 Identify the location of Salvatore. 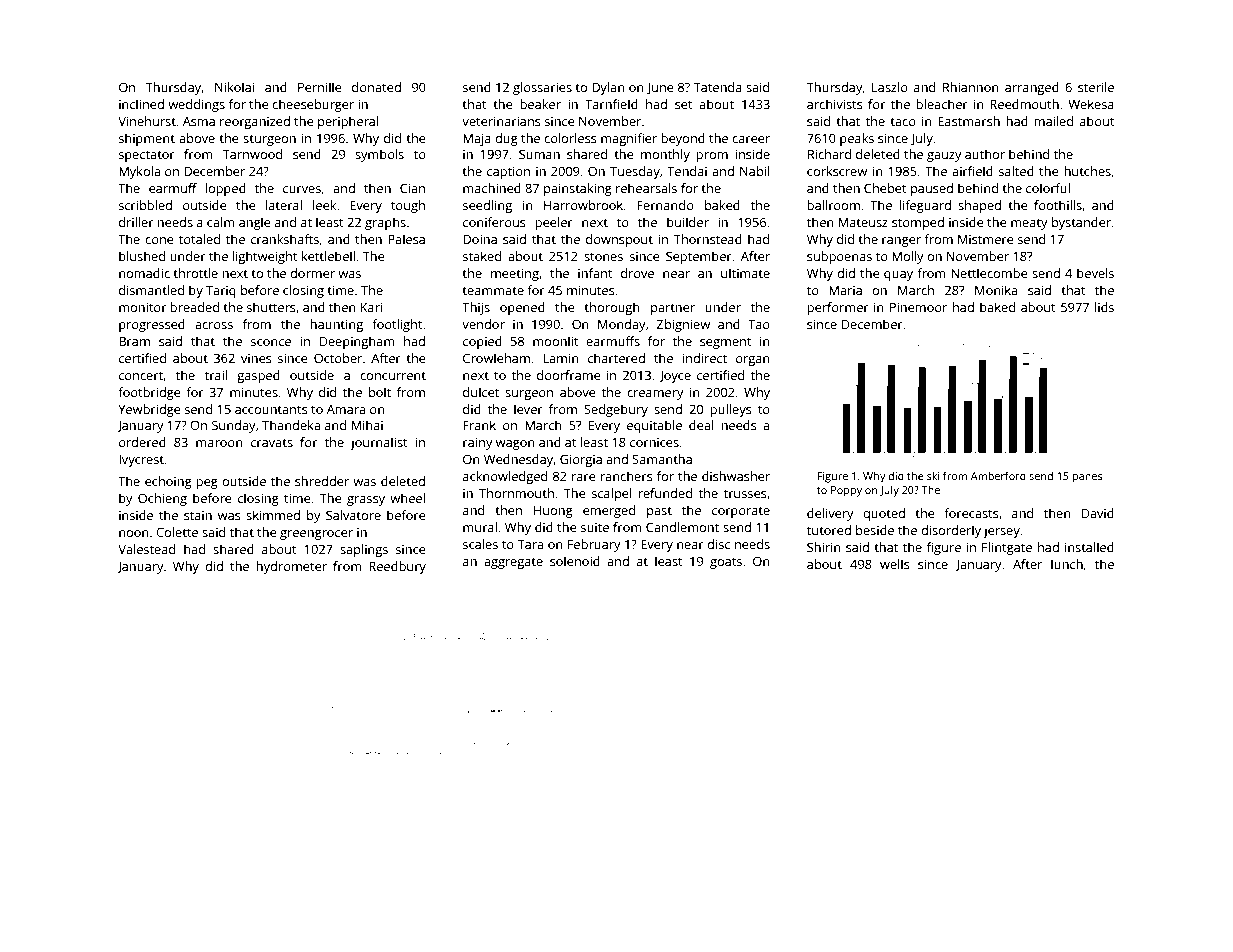
(353, 515).
